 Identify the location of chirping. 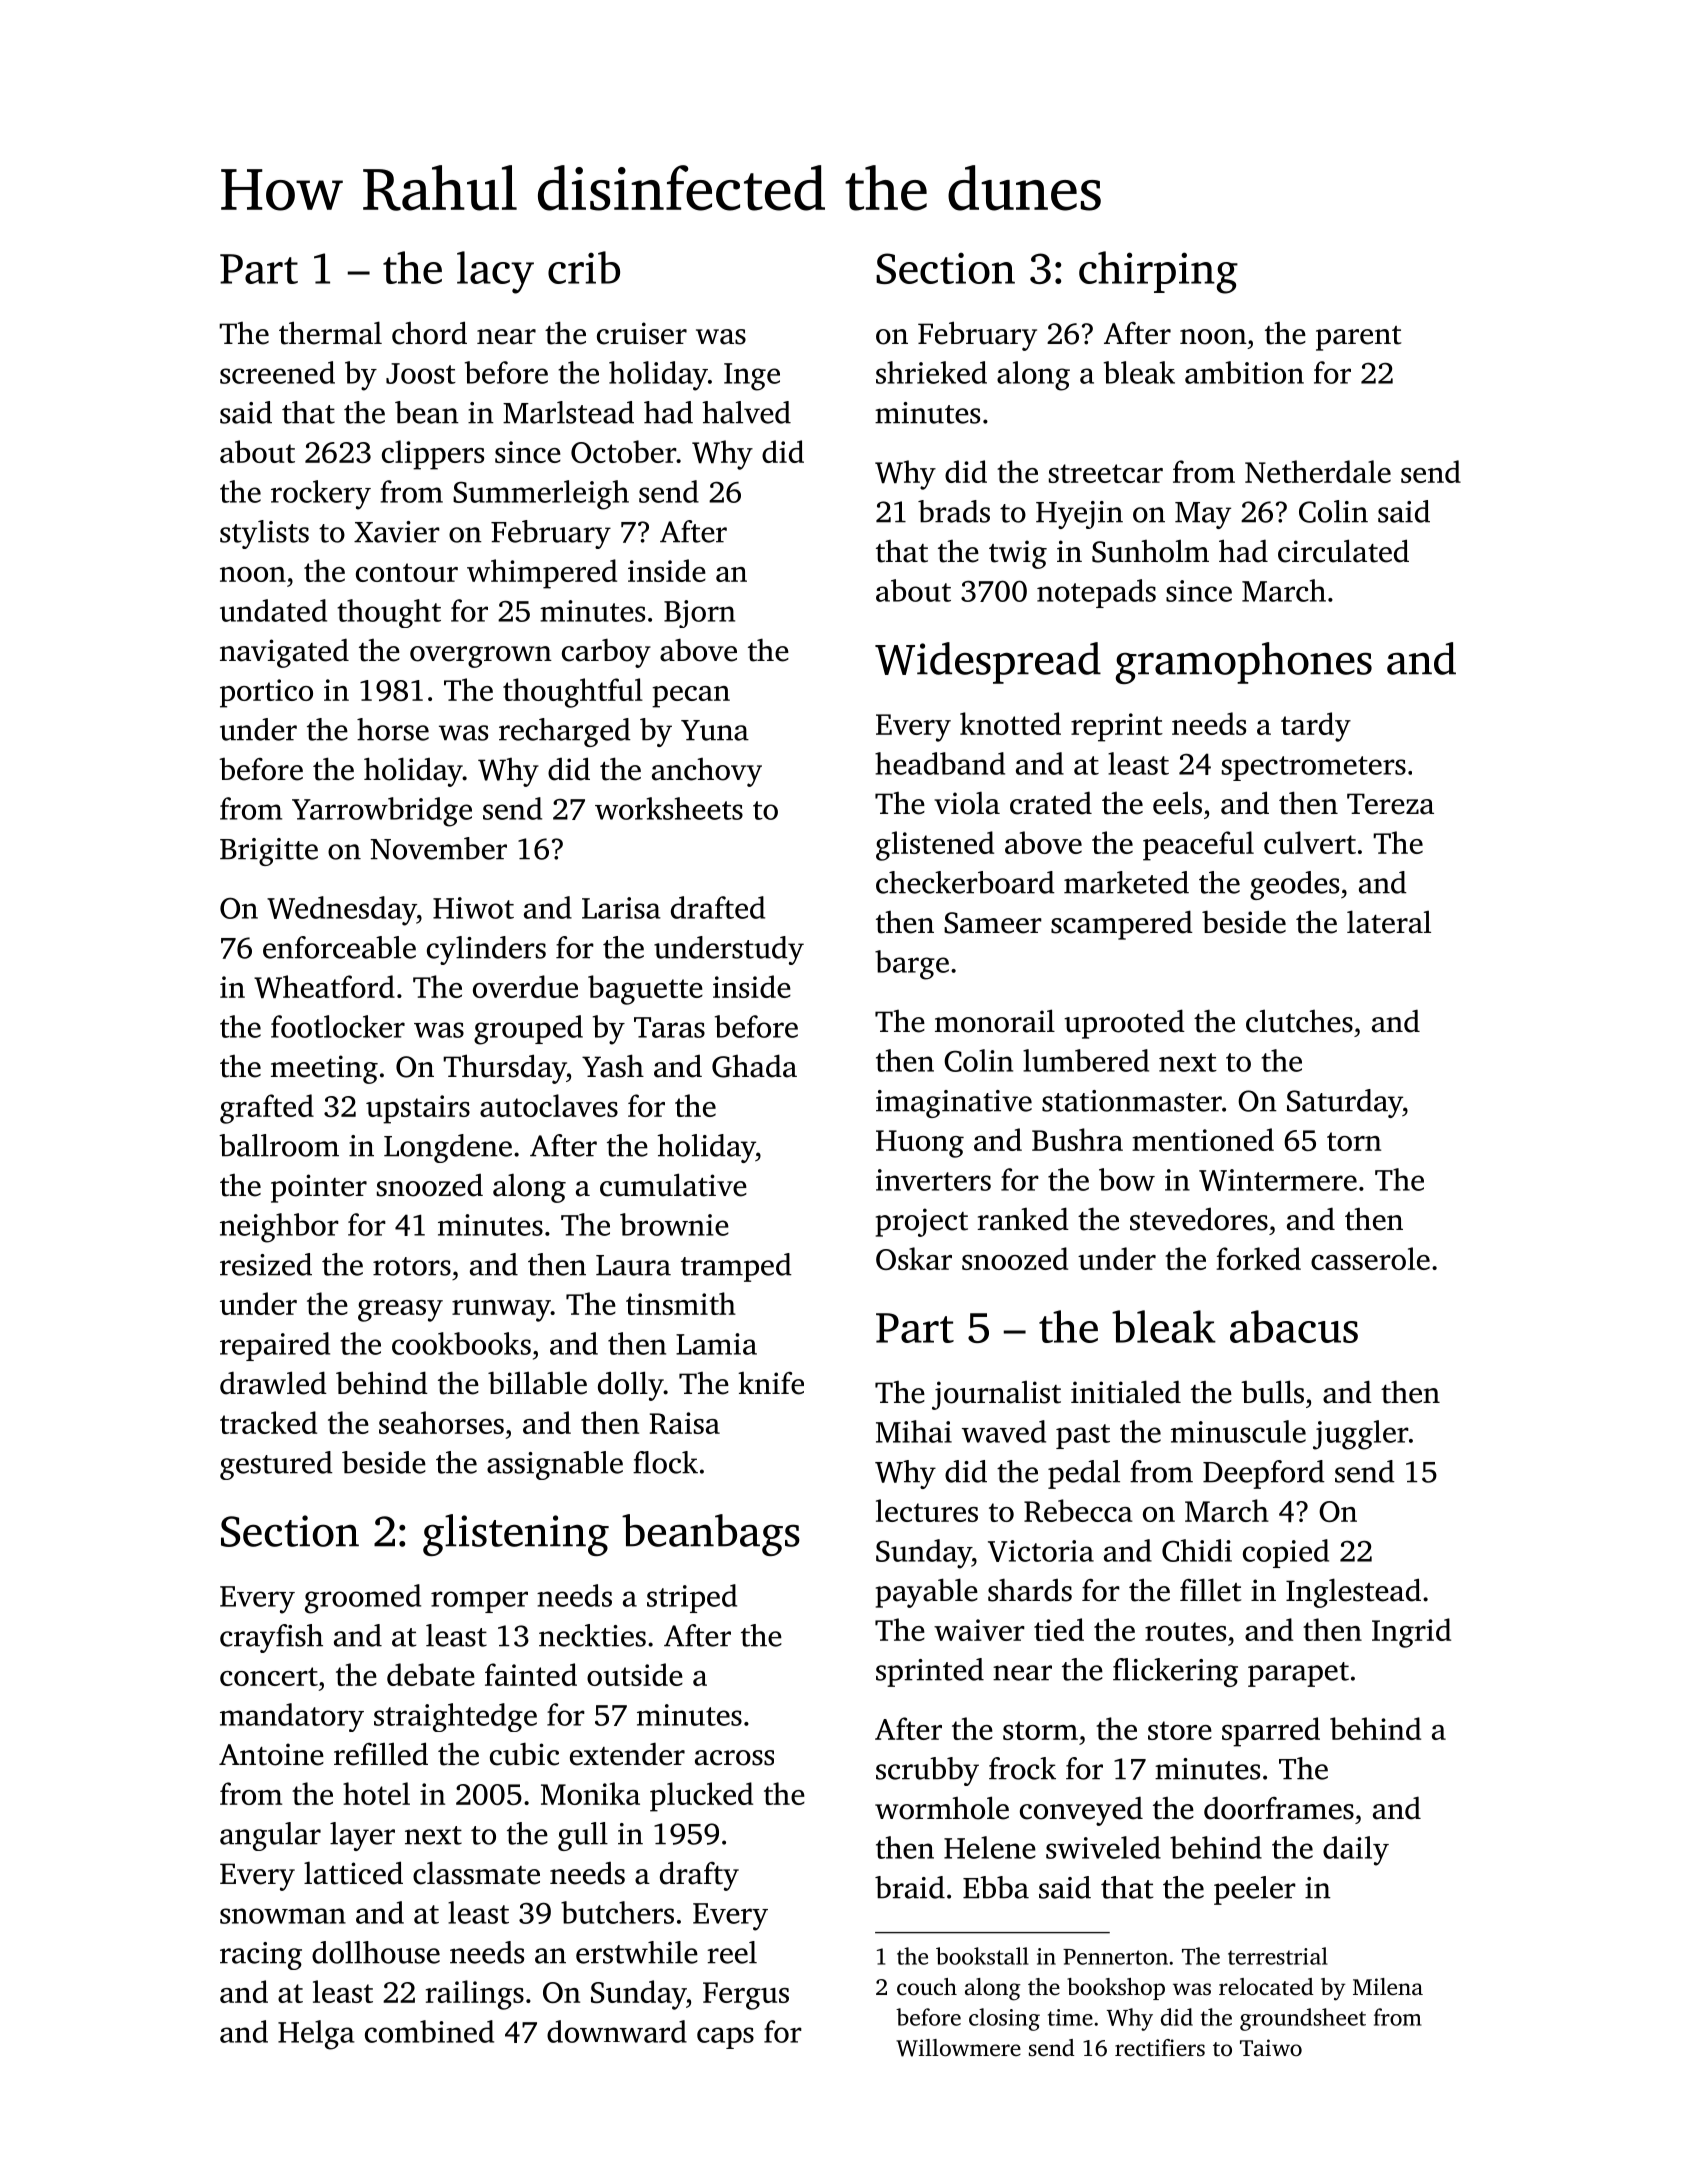
(1158, 272).
